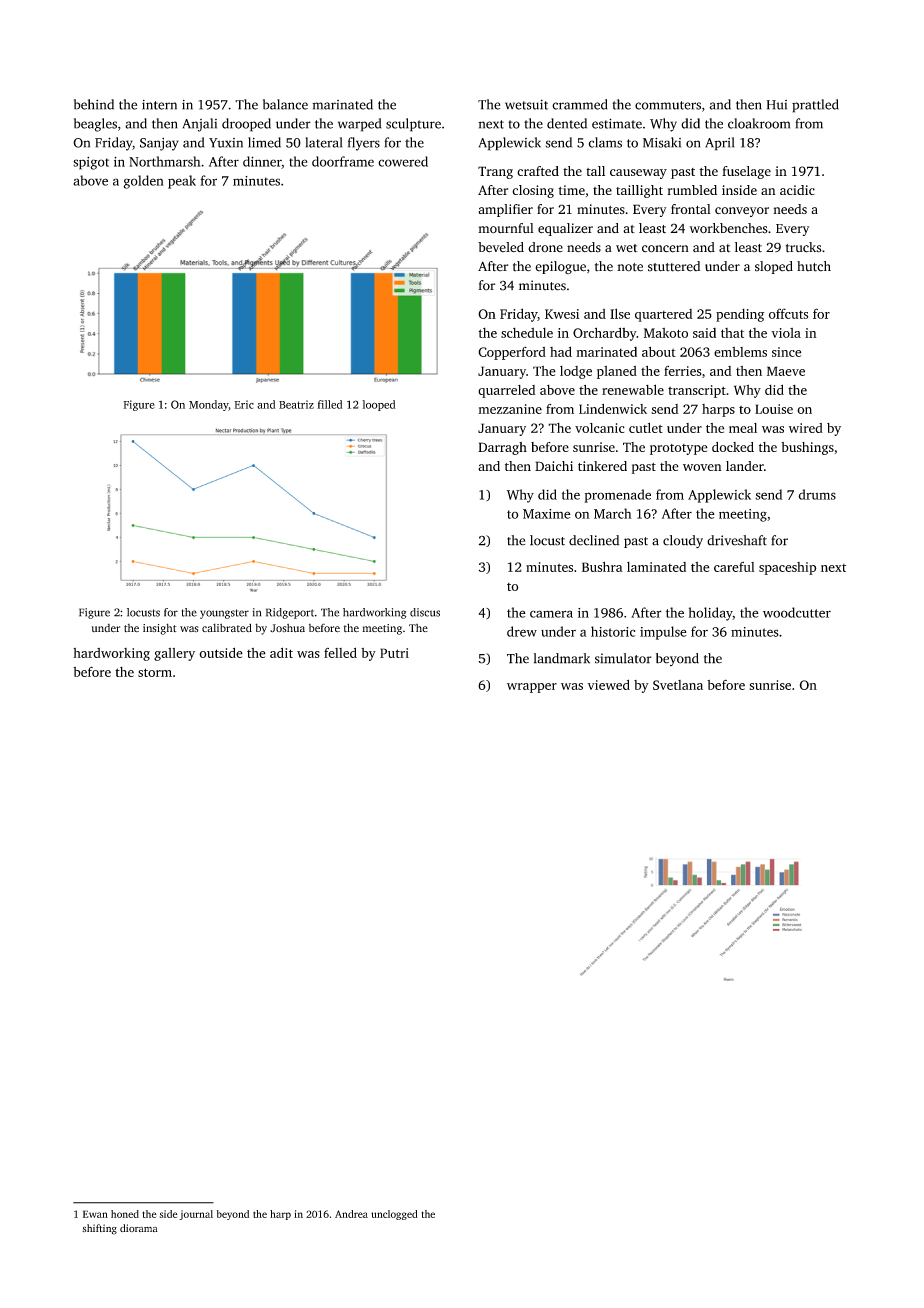 This screenshot has height=1308, width=924. I want to click on prattled, so click(815, 106).
